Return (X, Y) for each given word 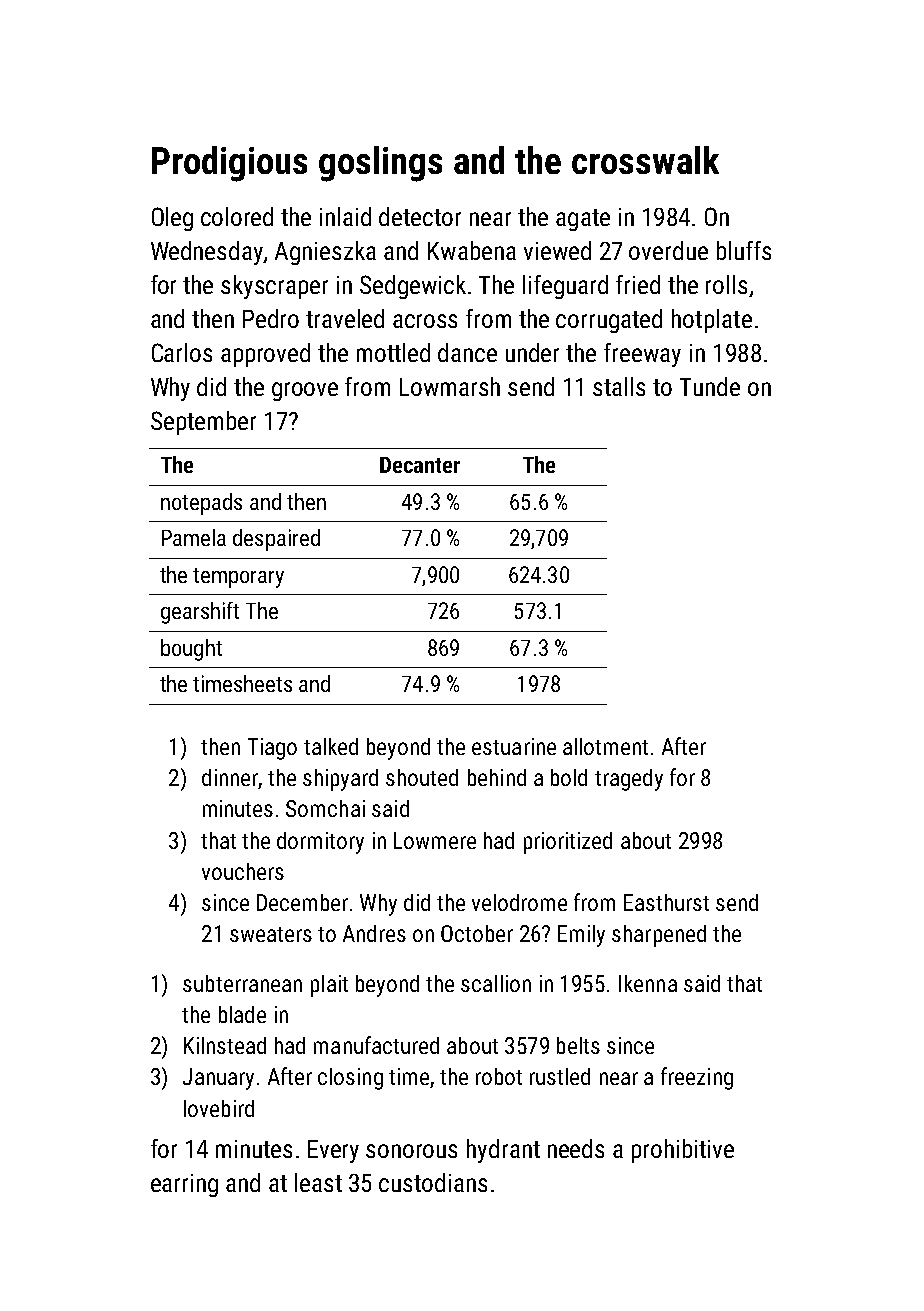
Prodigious (229, 164)
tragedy (629, 780)
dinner (230, 777)
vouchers (243, 871)
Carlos (182, 352)
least (318, 1182)
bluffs (744, 250)
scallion (496, 983)
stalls (619, 386)
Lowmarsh (450, 386)
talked (331, 746)
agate (583, 220)
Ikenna (648, 983)
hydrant (503, 1151)
